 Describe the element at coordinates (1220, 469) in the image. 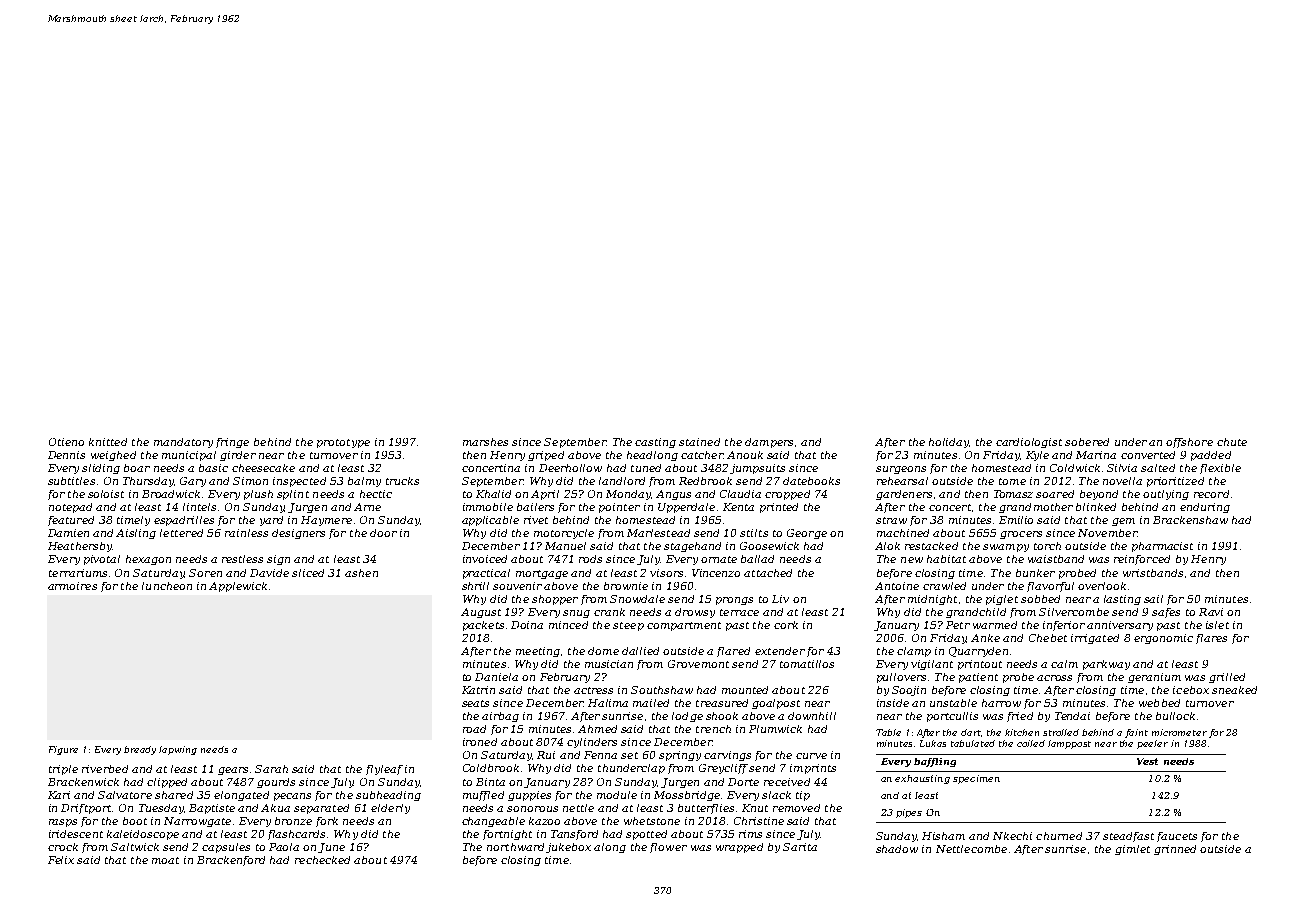

I see `flexible` at that location.
